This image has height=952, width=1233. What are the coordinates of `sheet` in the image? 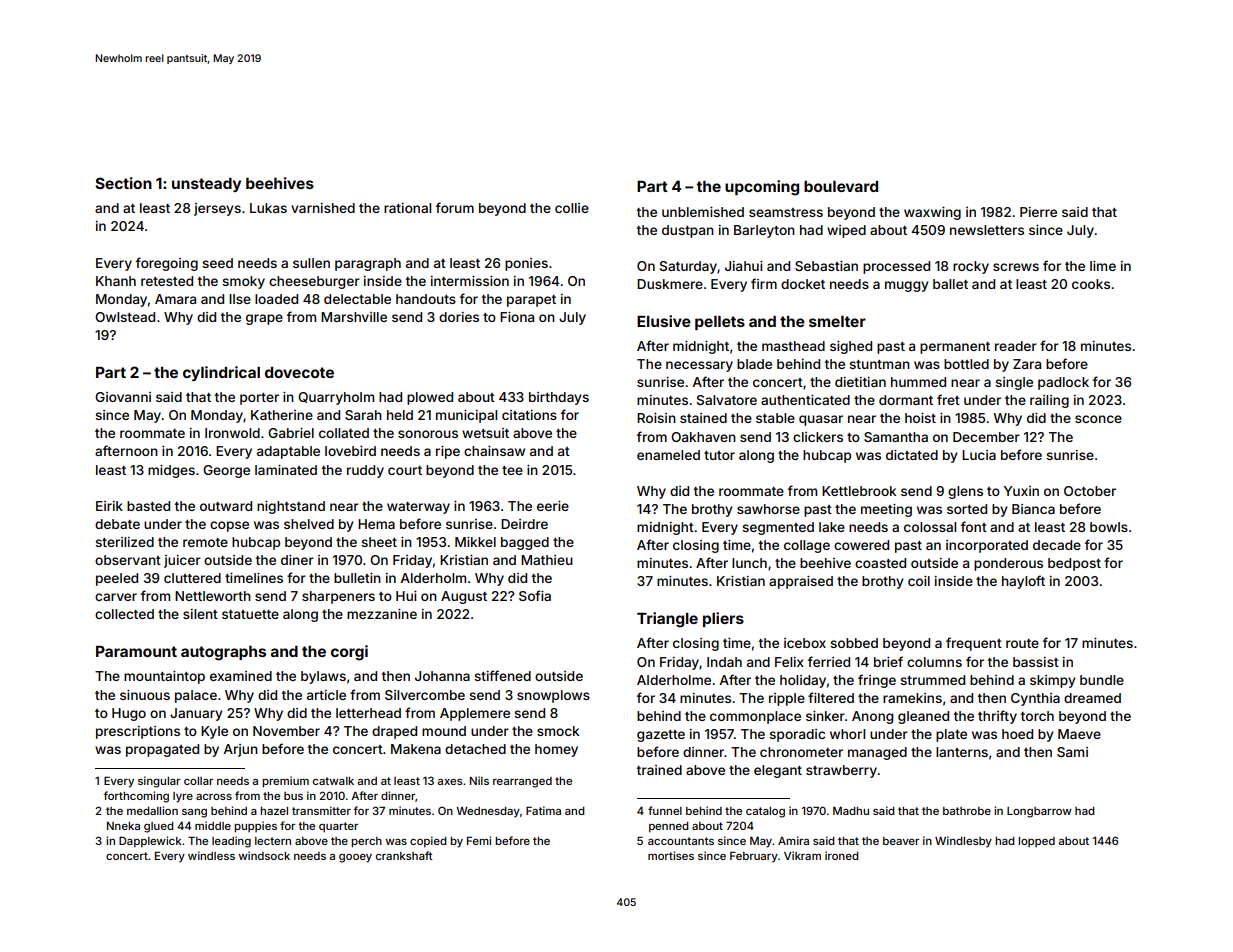 It's located at (379, 542).
